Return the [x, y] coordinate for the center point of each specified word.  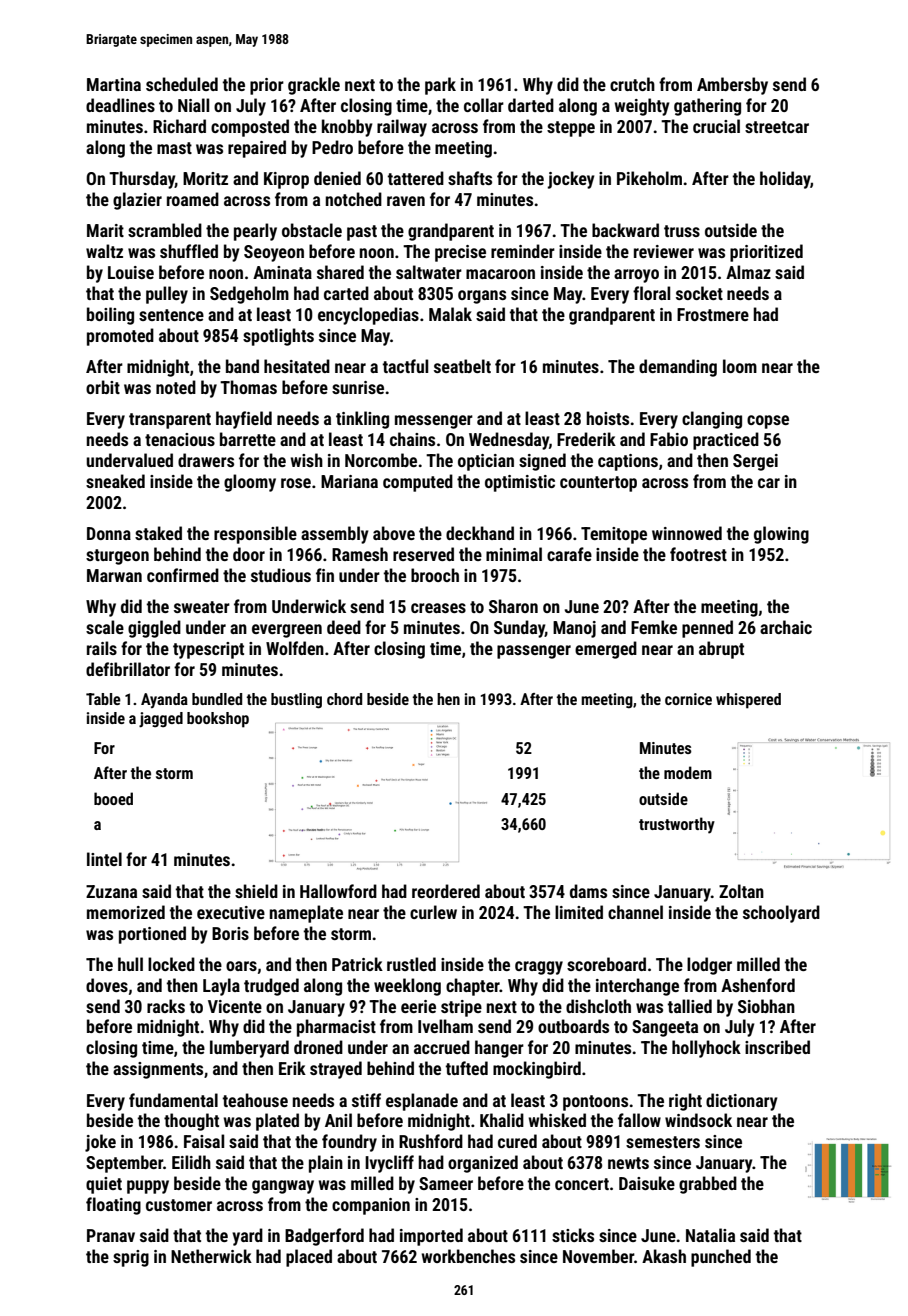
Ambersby [732, 86]
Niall [193, 105]
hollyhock [706, 1049]
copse [768, 422]
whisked [557, 1120]
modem [688, 772]
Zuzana [111, 891]
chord [344, 699]
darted [531, 105]
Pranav [111, 1235]
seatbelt [462, 366]
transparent [170, 421]
